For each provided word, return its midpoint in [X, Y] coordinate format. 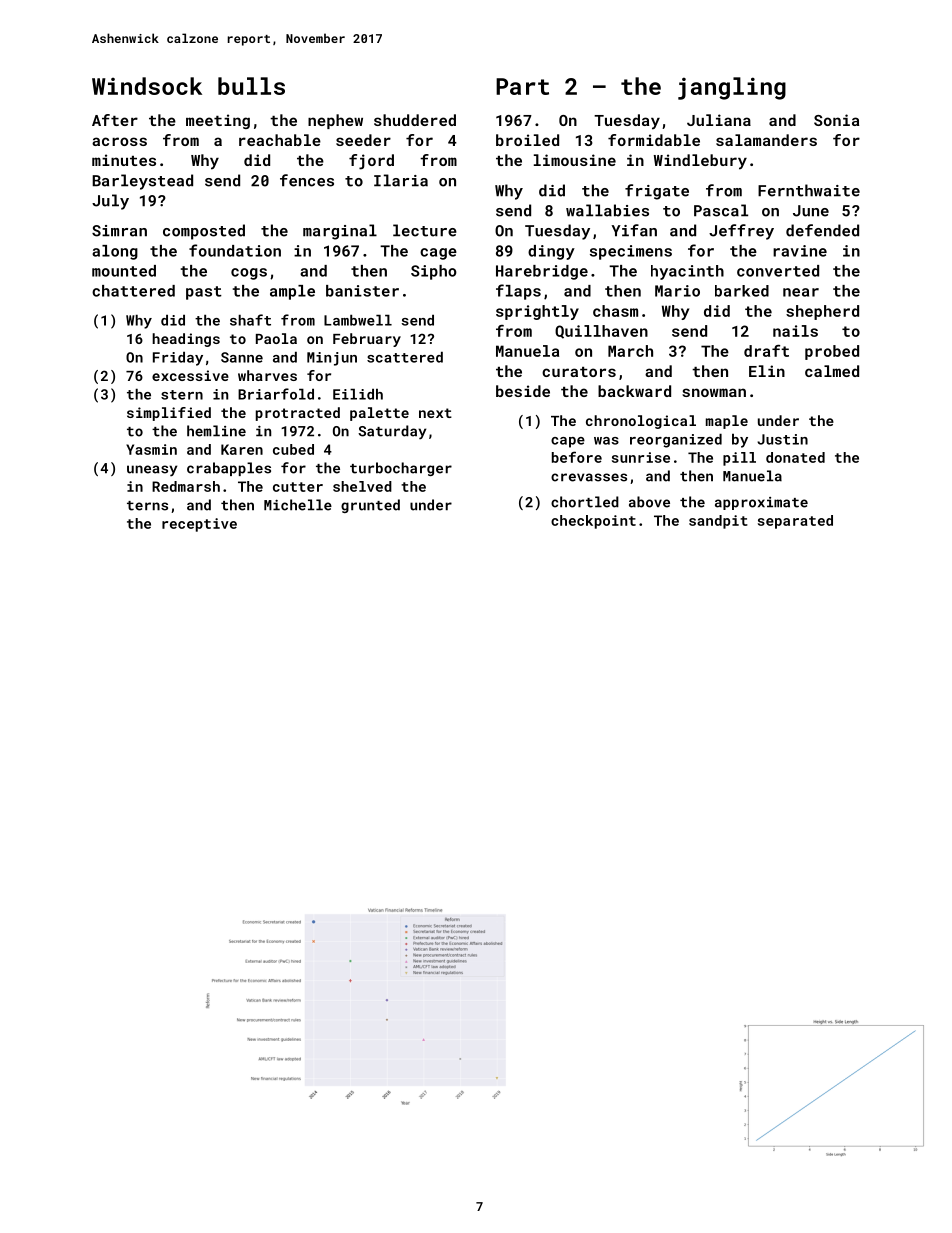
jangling [732, 88]
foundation [235, 250]
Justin [782, 439]
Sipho [434, 272]
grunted [370, 506]
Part [522, 86]
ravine [800, 251]
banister [362, 291]
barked [742, 291]
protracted [298, 414]
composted [204, 232]
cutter [298, 487]
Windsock [147, 86]
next [435, 413]
